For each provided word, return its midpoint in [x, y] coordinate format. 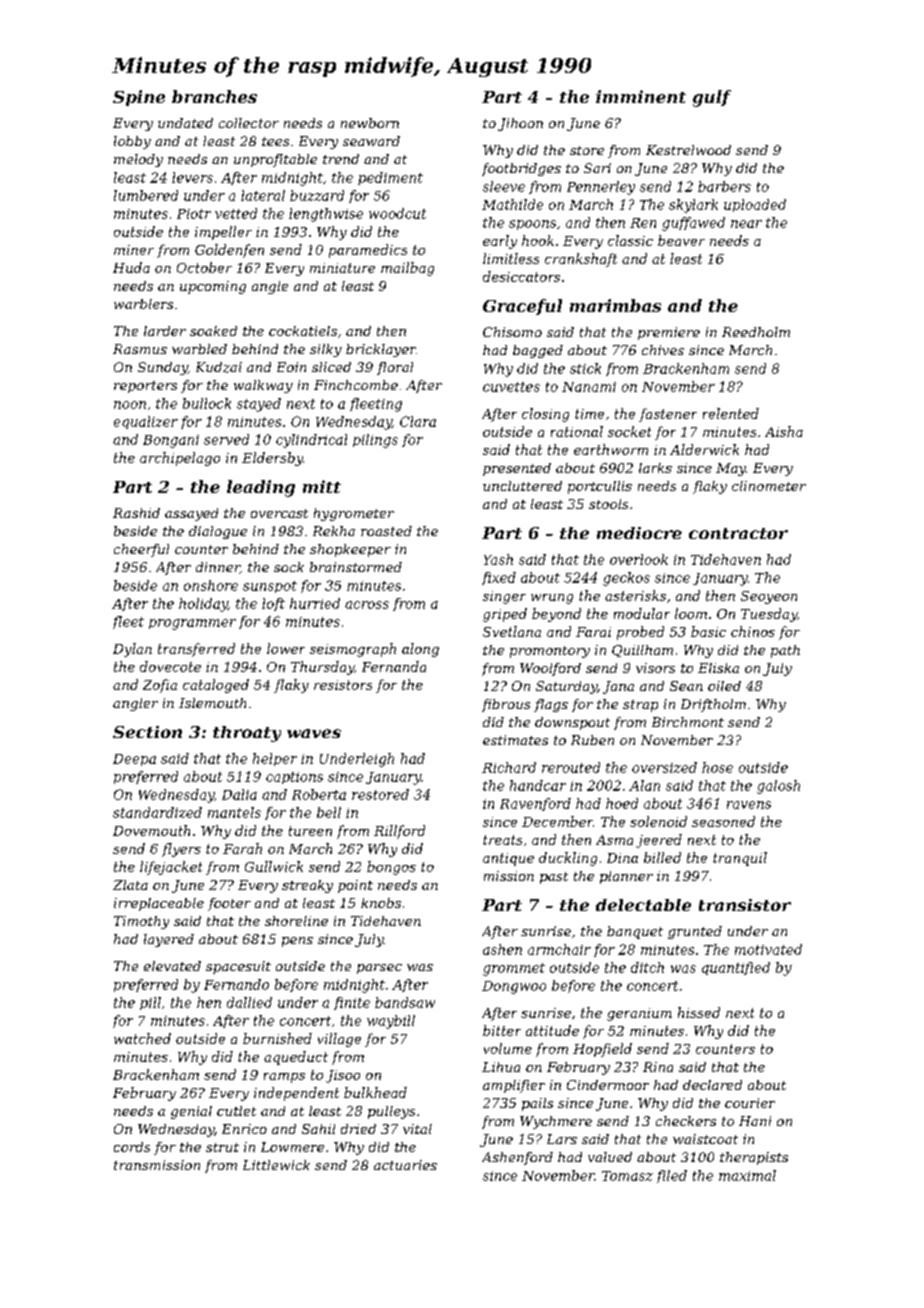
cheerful [141, 550]
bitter [502, 1030]
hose [717, 767]
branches [214, 96]
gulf [712, 98]
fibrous [506, 705]
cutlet [236, 1111]
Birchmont [688, 722]
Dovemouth [151, 830]
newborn [370, 123]
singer [504, 597]
